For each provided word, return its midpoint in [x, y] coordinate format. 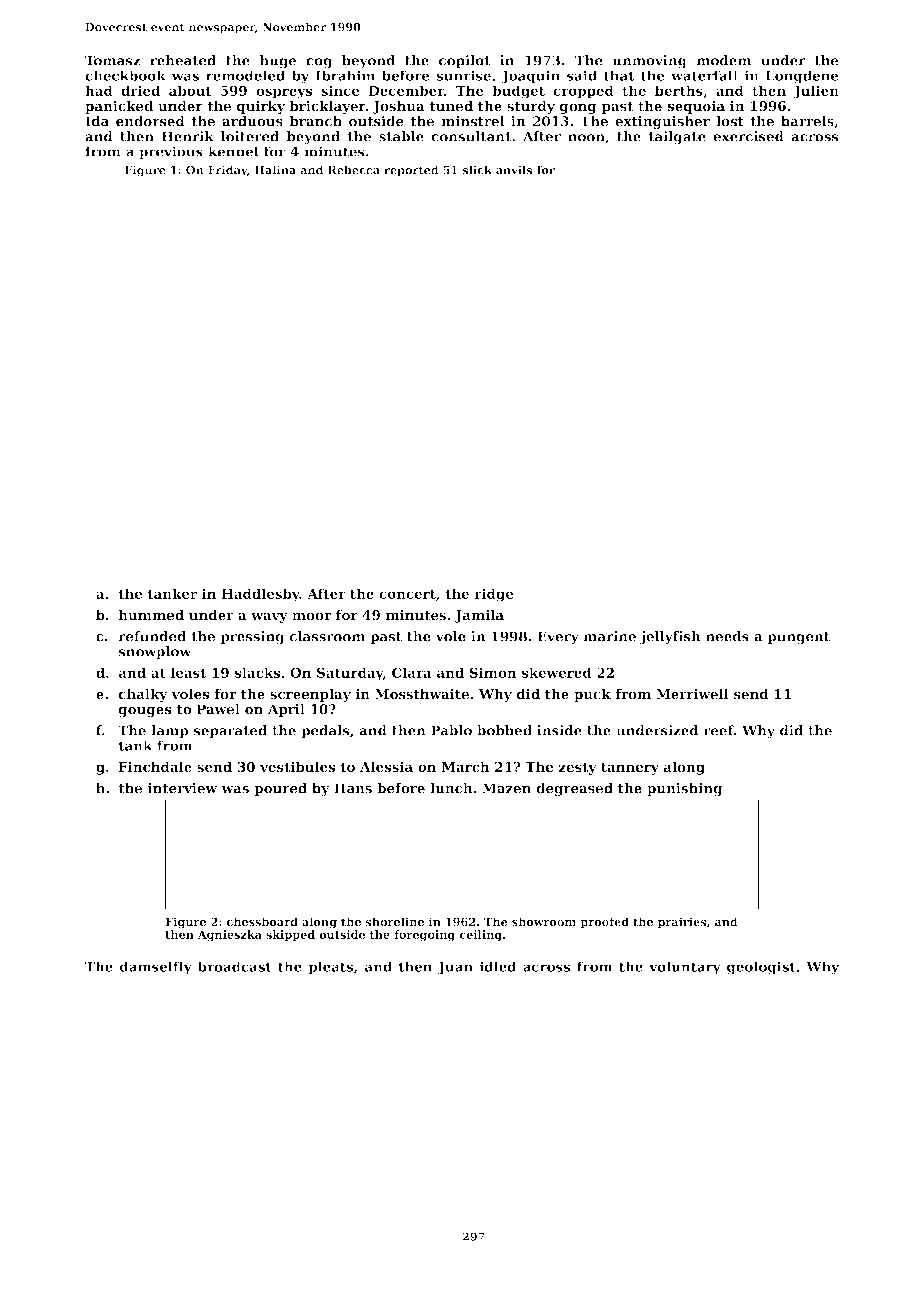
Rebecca [354, 170]
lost [730, 121]
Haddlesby [261, 595]
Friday [227, 171]
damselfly [156, 968]
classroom [327, 636]
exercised [748, 136]
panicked [119, 107]
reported [411, 171]
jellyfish [670, 637]
